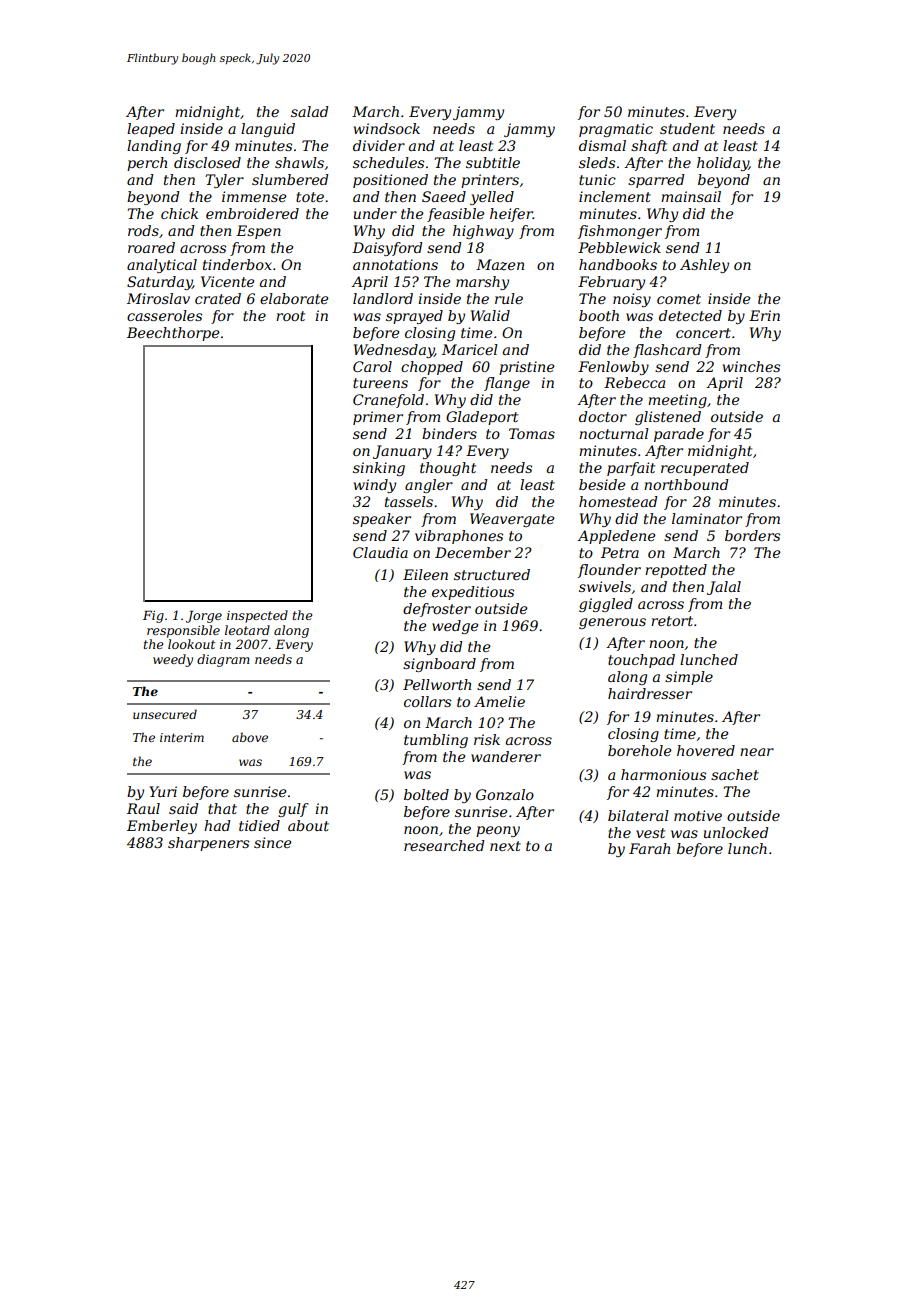 Image resolution: width=908 pixels, height=1316 pixels. I want to click on highway, so click(483, 232).
